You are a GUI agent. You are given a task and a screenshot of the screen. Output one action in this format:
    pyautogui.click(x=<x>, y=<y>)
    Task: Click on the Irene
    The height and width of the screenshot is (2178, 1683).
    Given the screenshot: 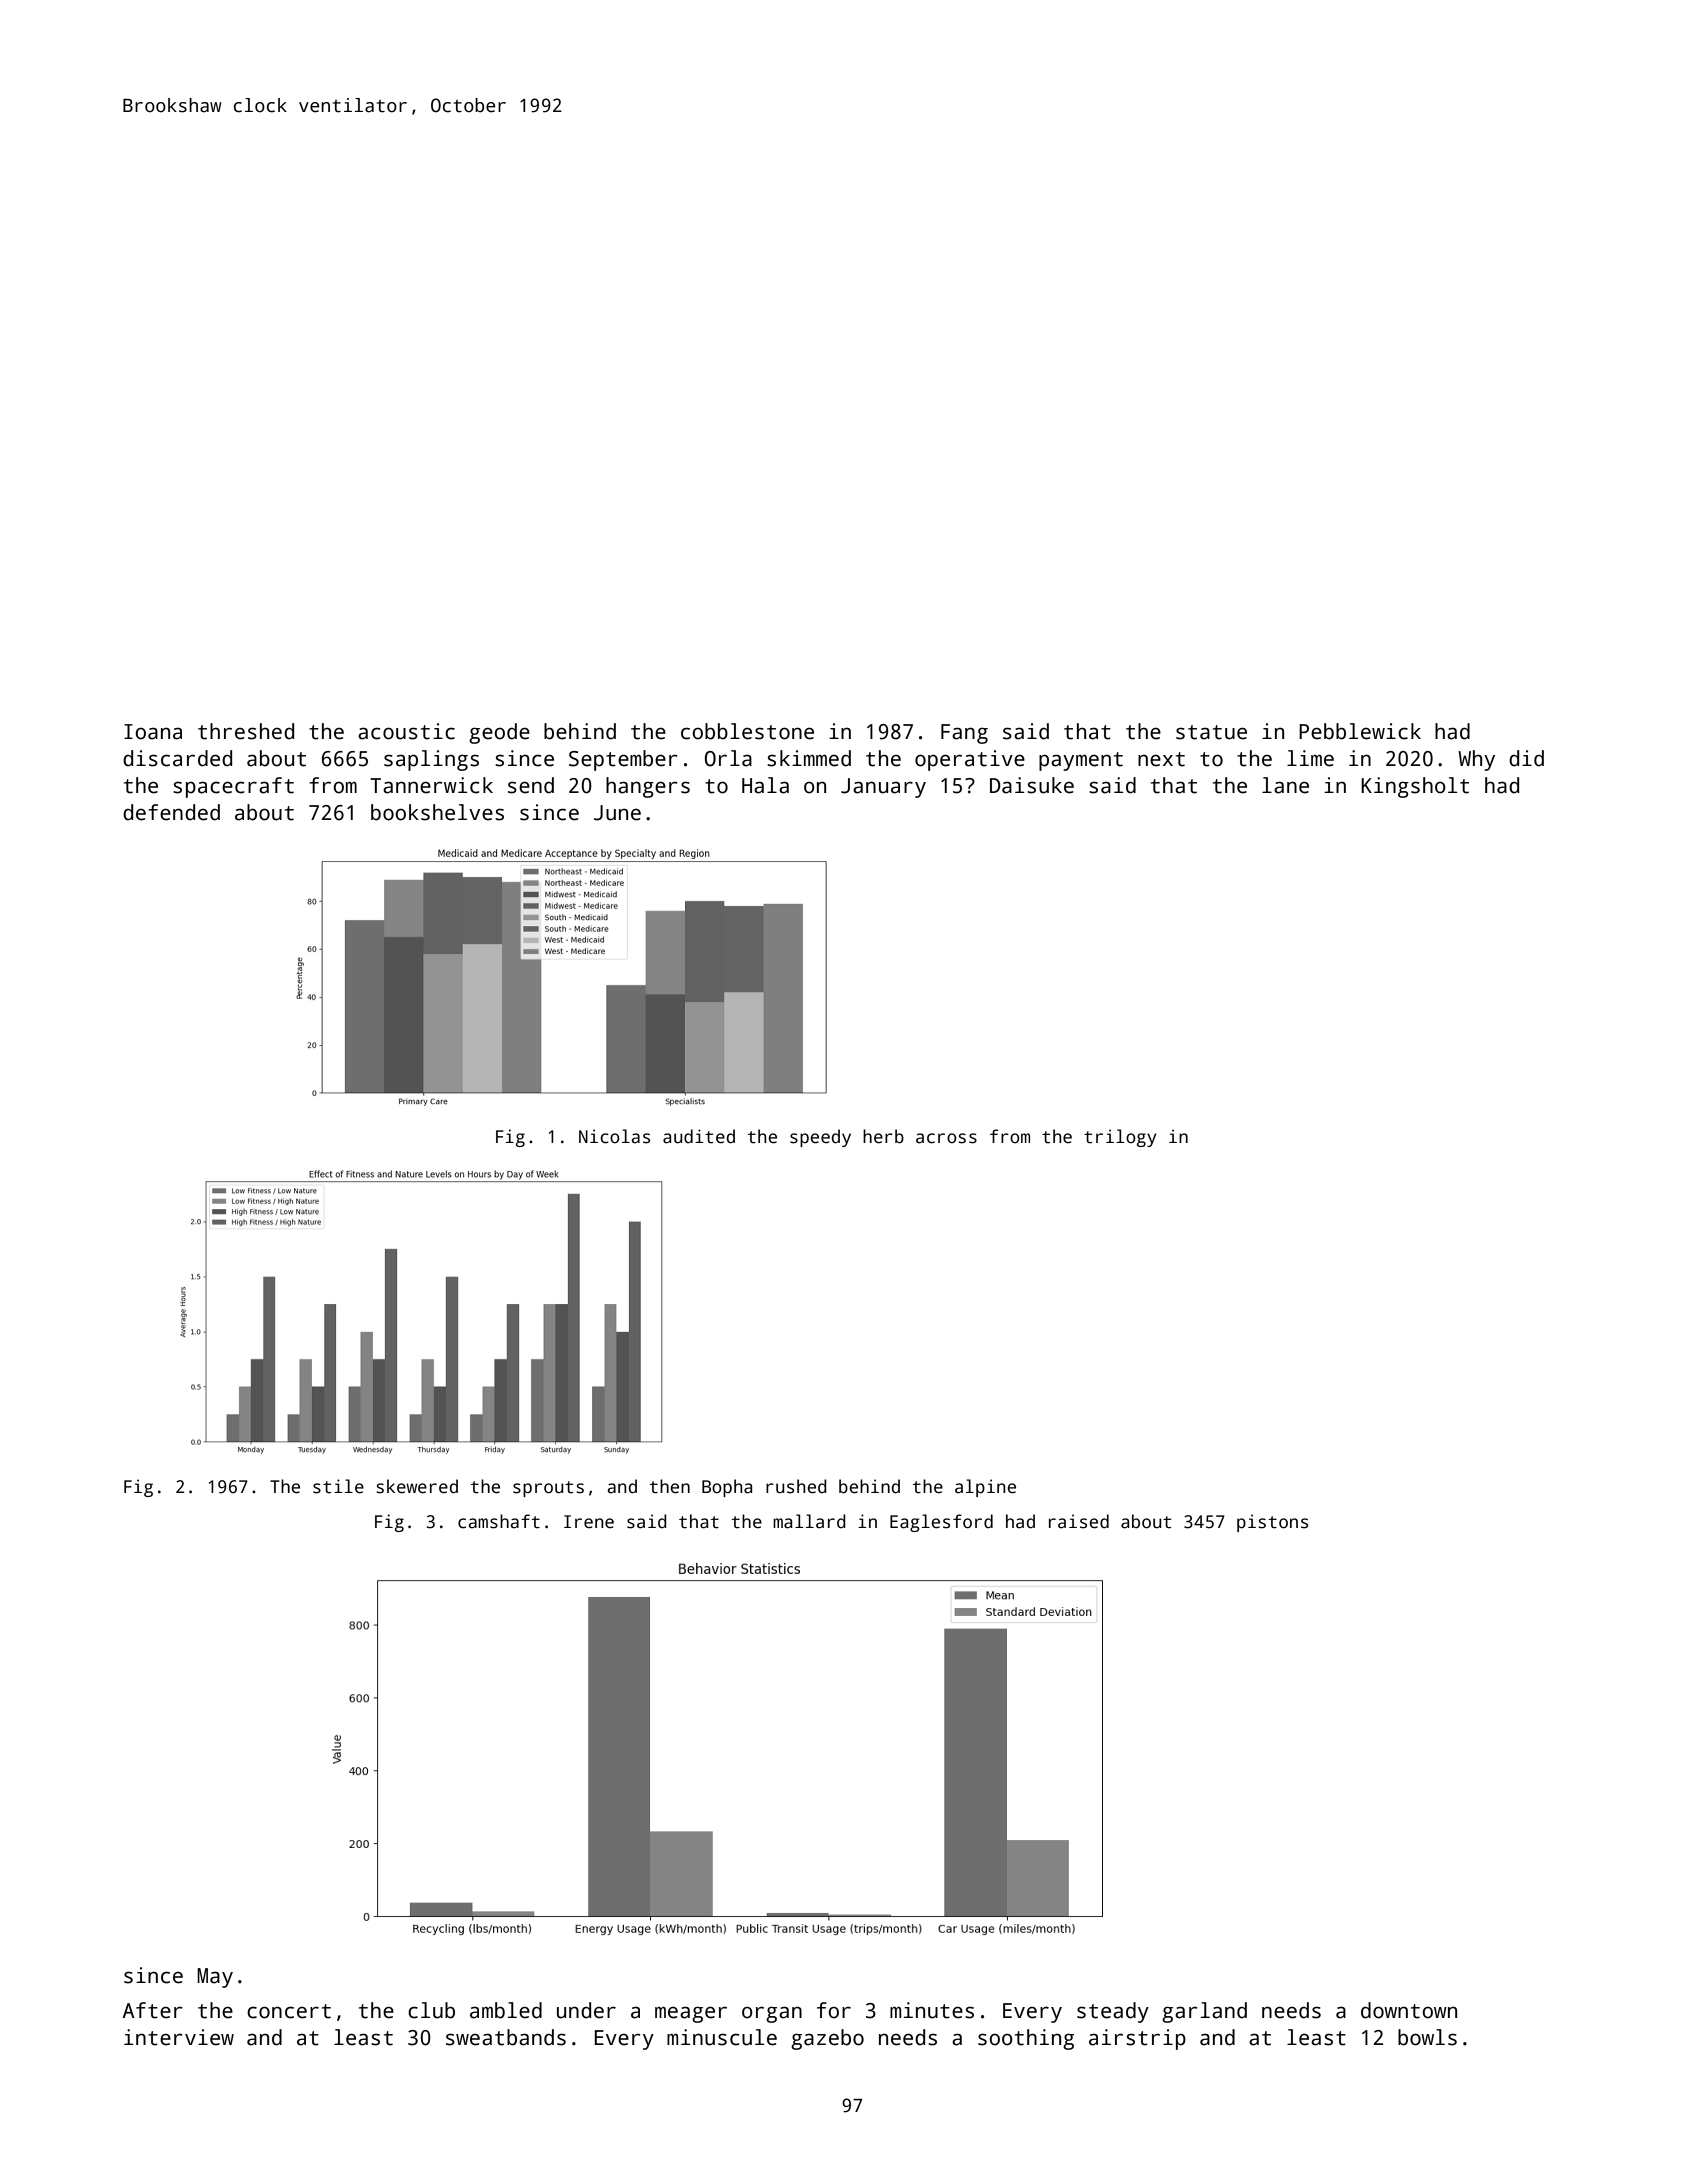 What is the action you would take?
    pyautogui.click(x=589, y=1522)
